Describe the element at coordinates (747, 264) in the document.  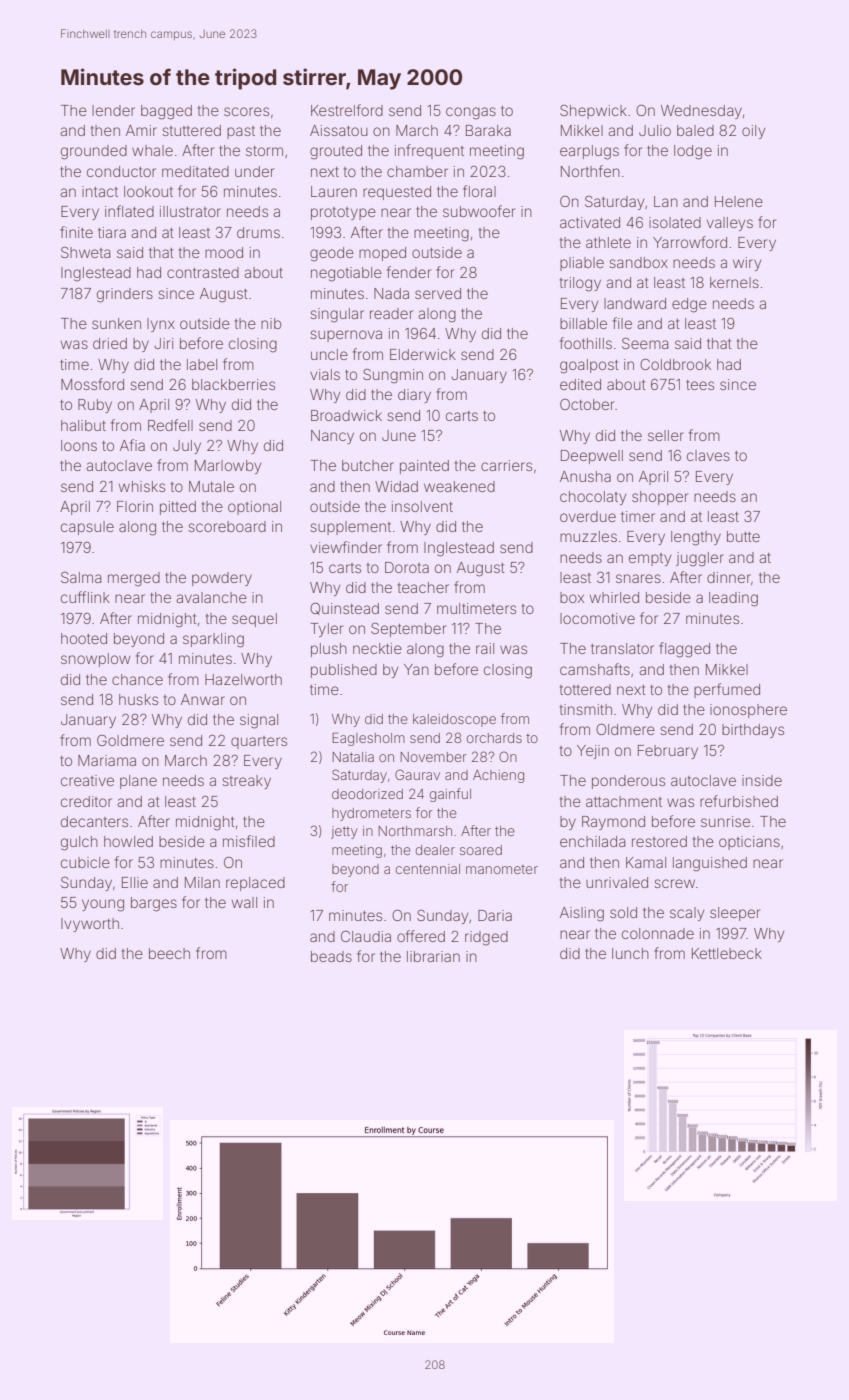
I see `wiry` at that location.
